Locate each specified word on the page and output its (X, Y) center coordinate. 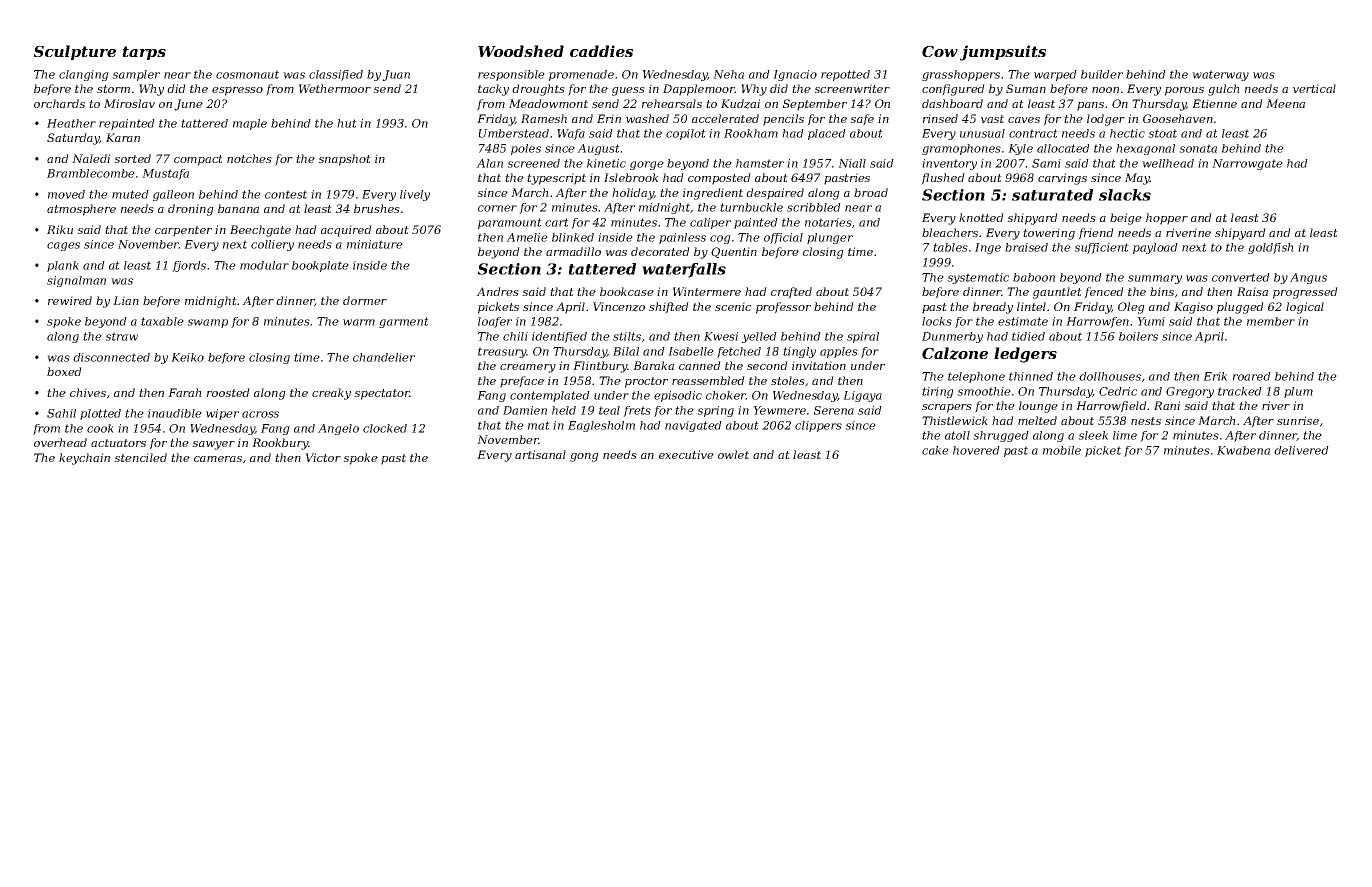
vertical (1314, 88)
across (260, 414)
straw (121, 336)
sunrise (1298, 420)
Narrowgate (1247, 164)
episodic (678, 396)
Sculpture (74, 52)
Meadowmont (548, 103)
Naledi (91, 158)
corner (497, 208)
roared (1252, 376)
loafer (495, 322)
